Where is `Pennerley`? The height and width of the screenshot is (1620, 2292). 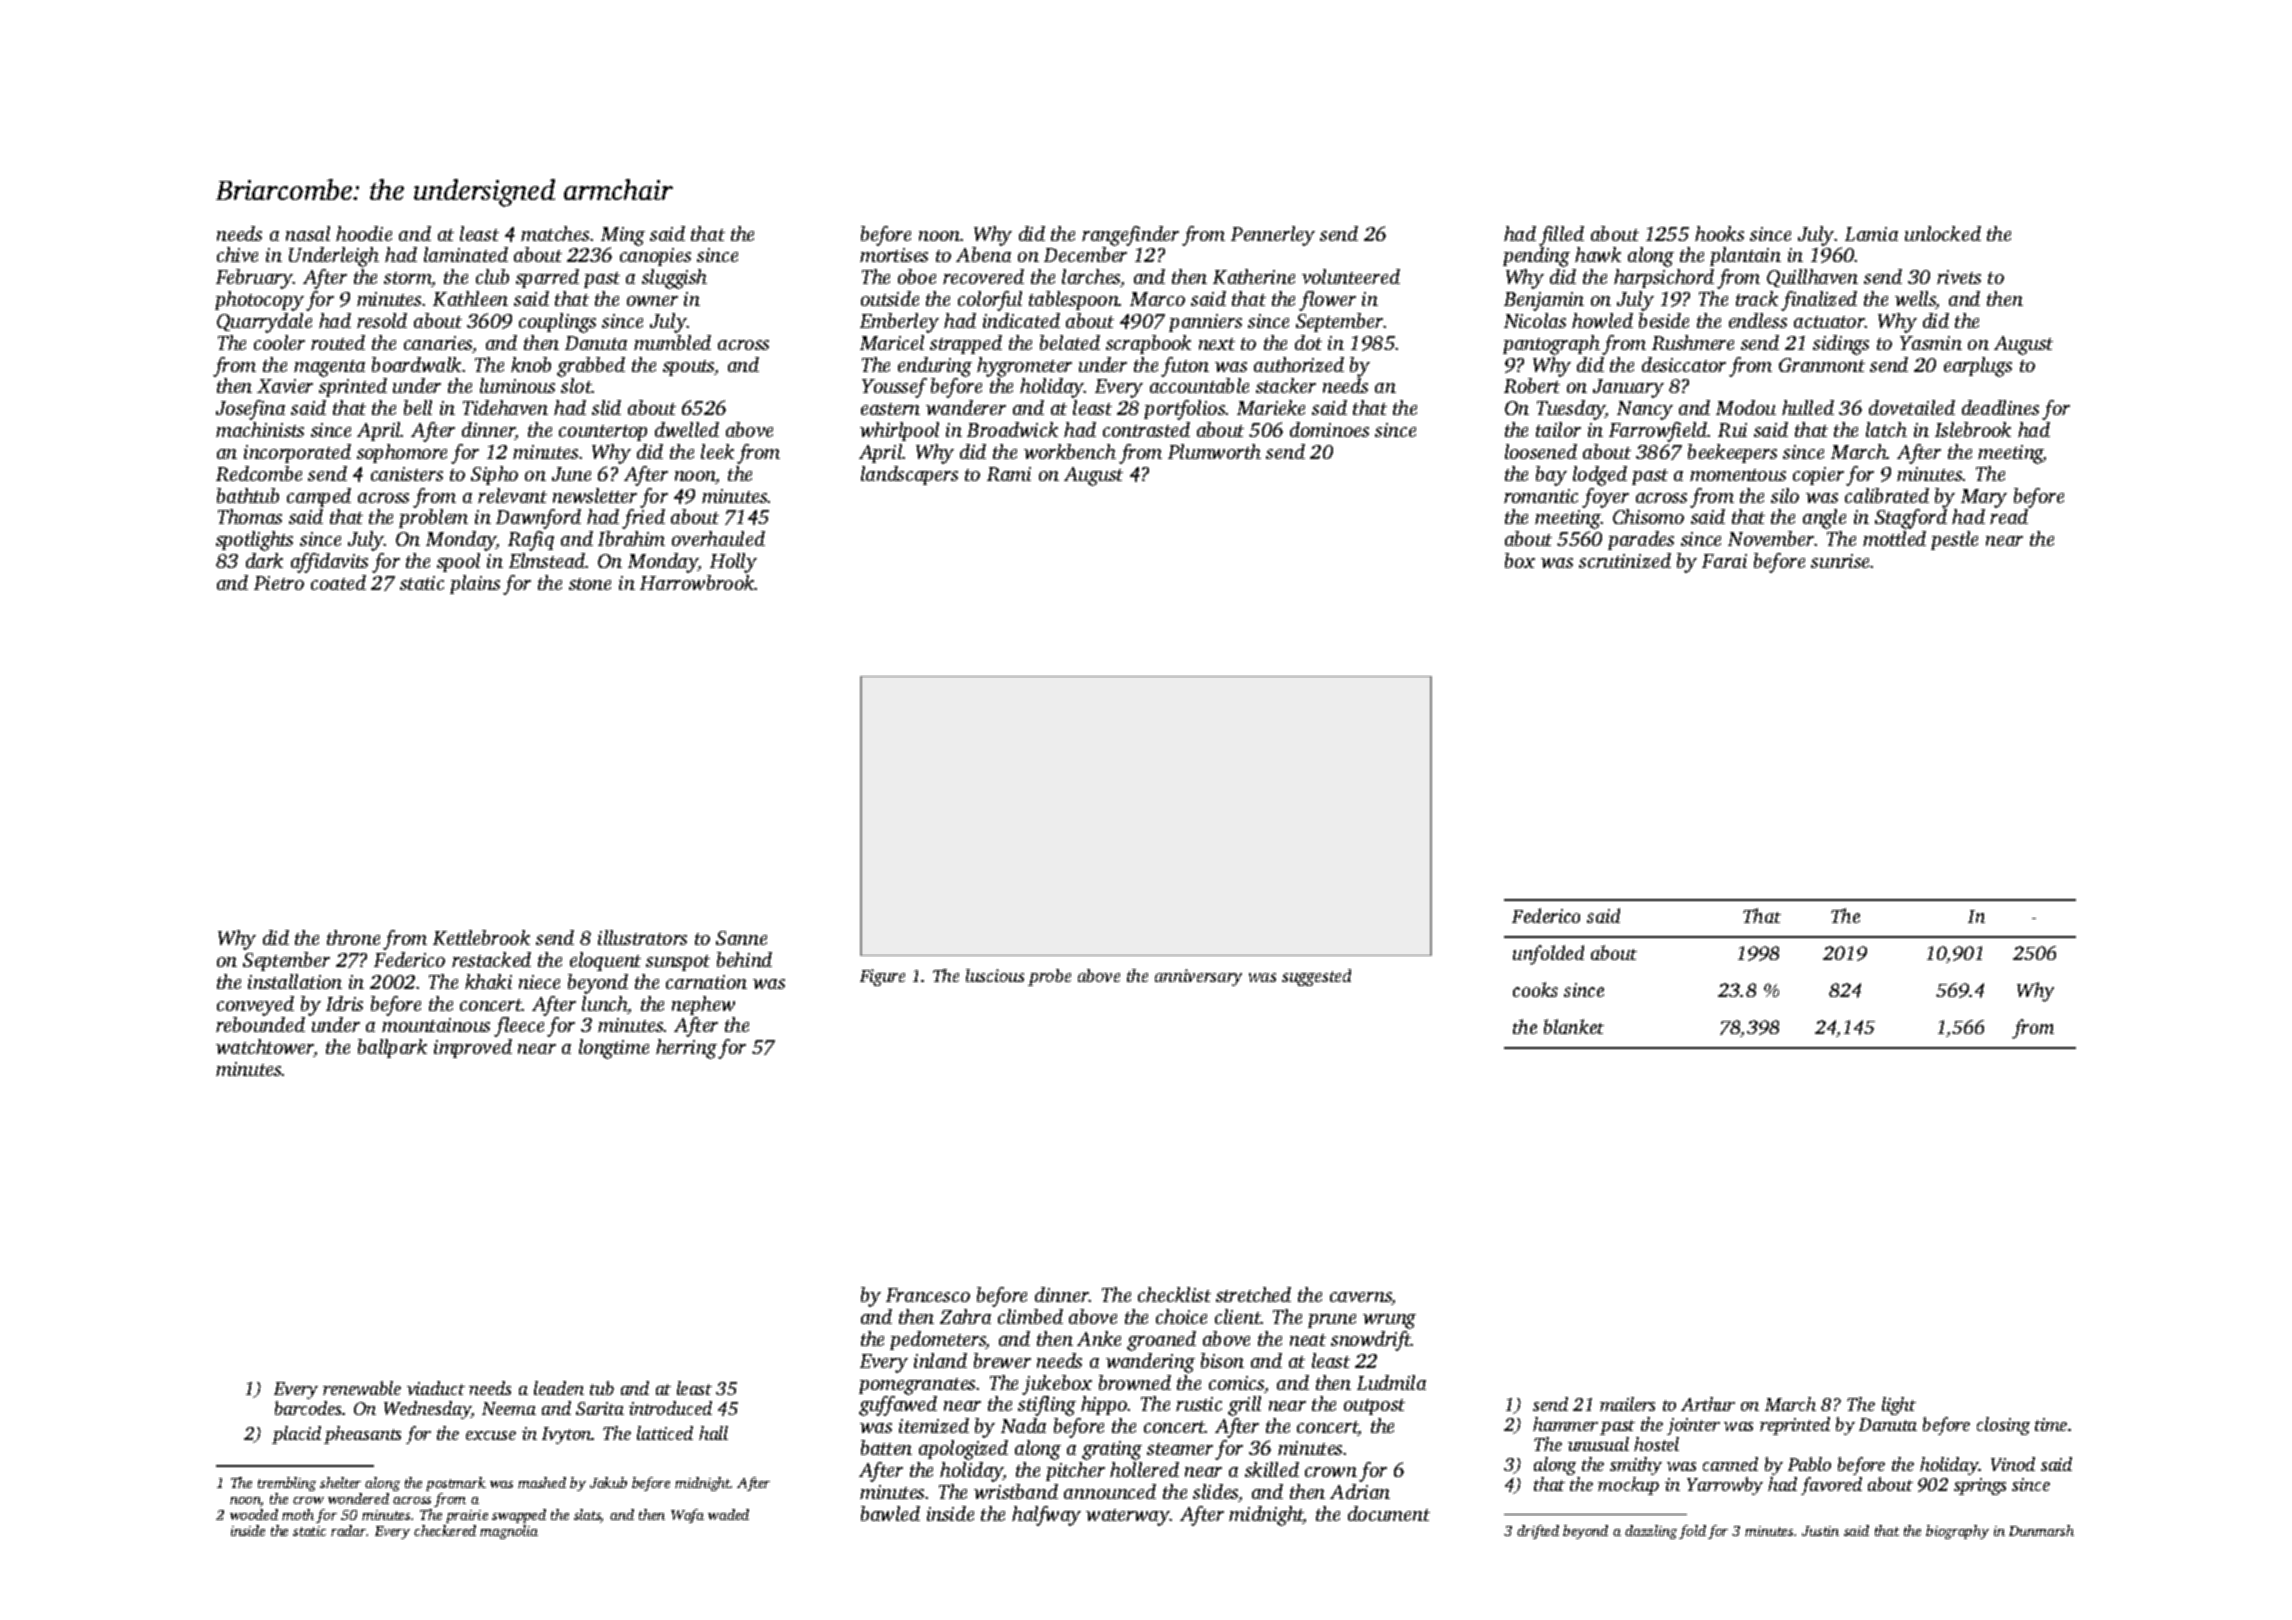 Pennerley is located at coordinates (1273, 236).
